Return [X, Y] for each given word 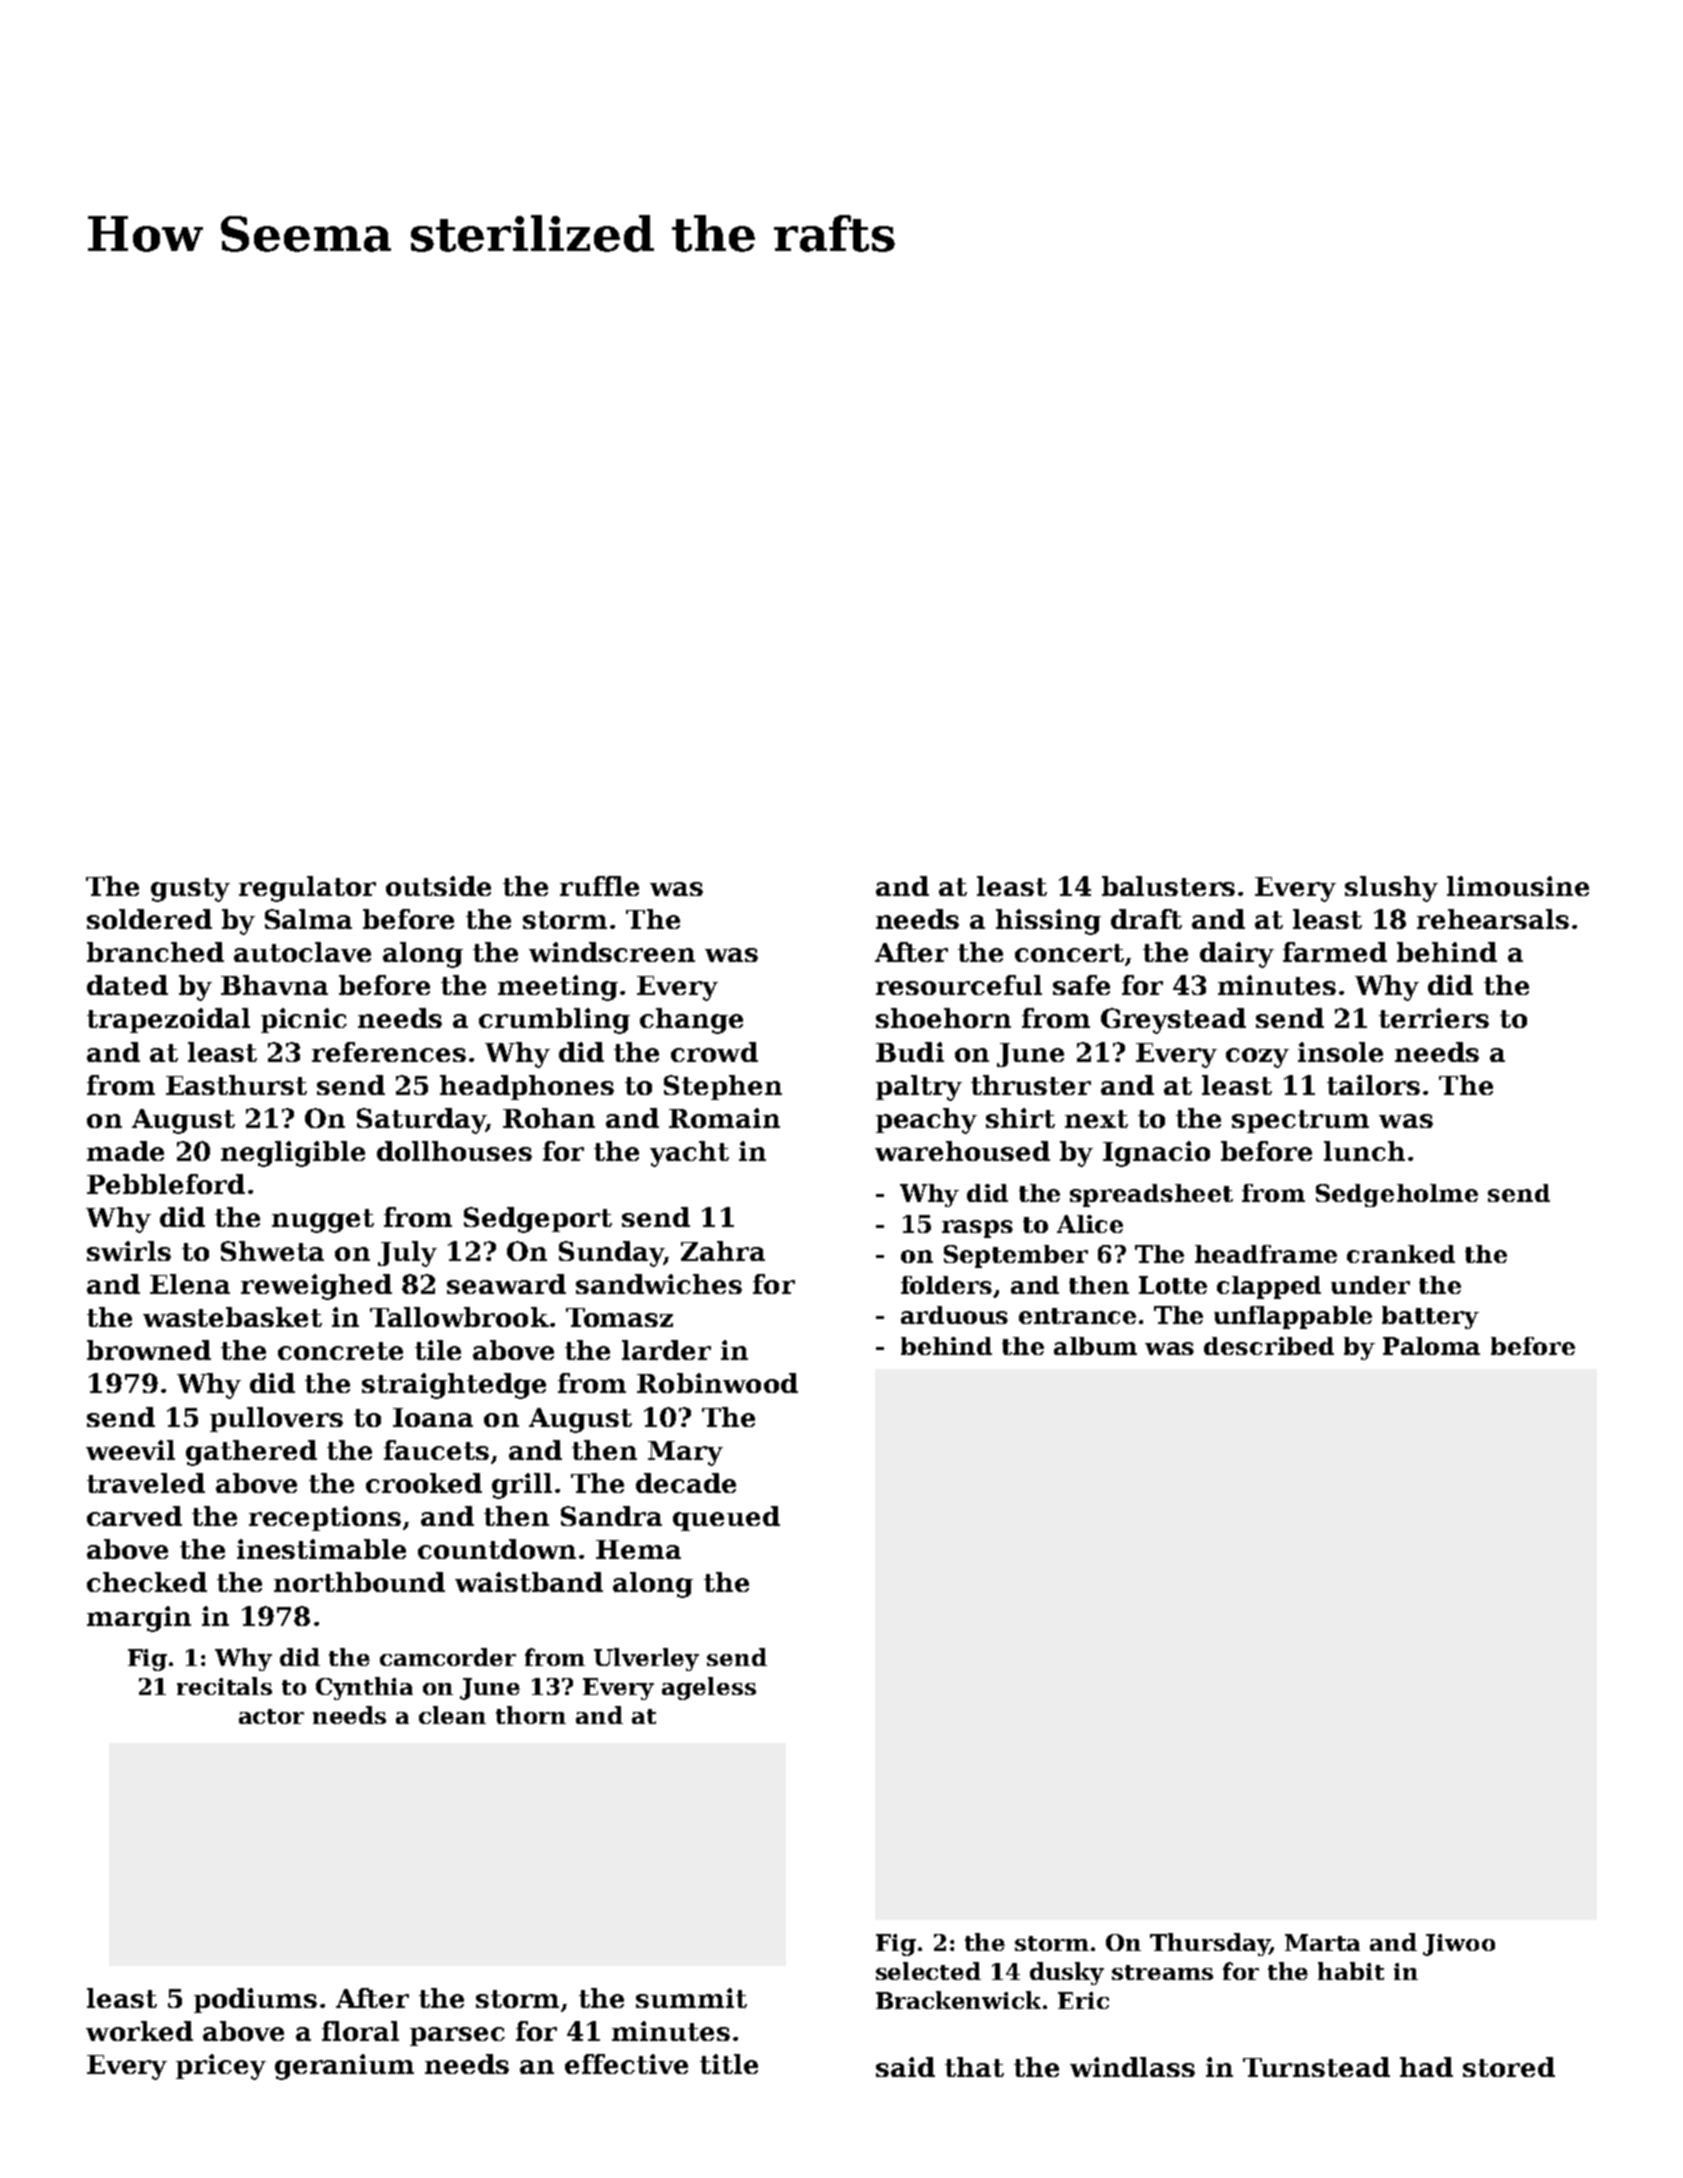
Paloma [1431, 1346]
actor [271, 1716]
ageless [709, 1688]
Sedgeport [538, 1220]
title [729, 2064]
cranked [1401, 1254]
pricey [221, 2067]
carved [134, 1516]
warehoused [962, 1151]
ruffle [599, 886]
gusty [190, 890]
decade [686, 1483]
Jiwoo [1459, 1945]
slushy [1391, 889]
